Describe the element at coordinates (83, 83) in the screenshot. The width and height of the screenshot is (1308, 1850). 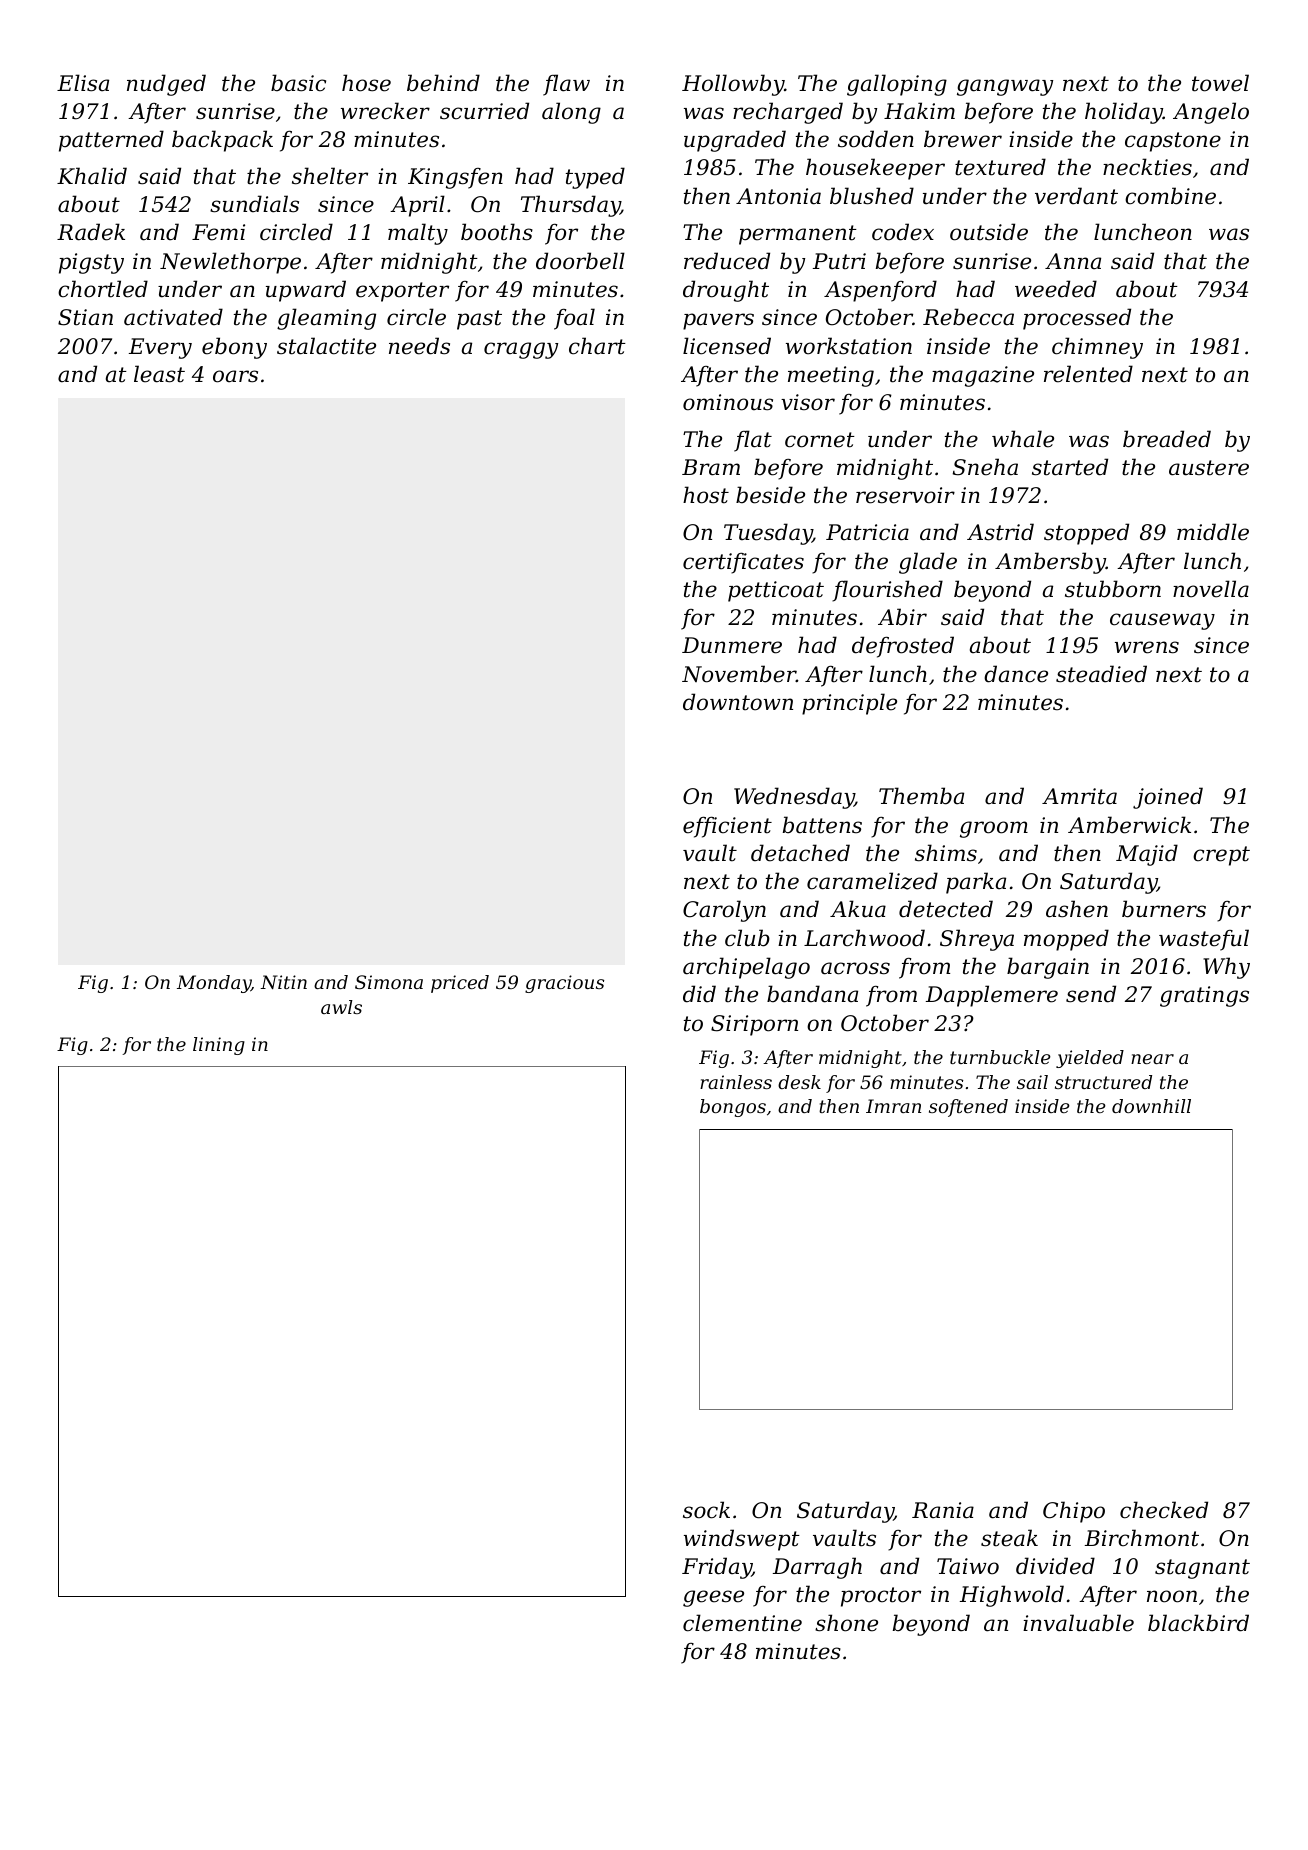
I see `Elisa` at that location.
